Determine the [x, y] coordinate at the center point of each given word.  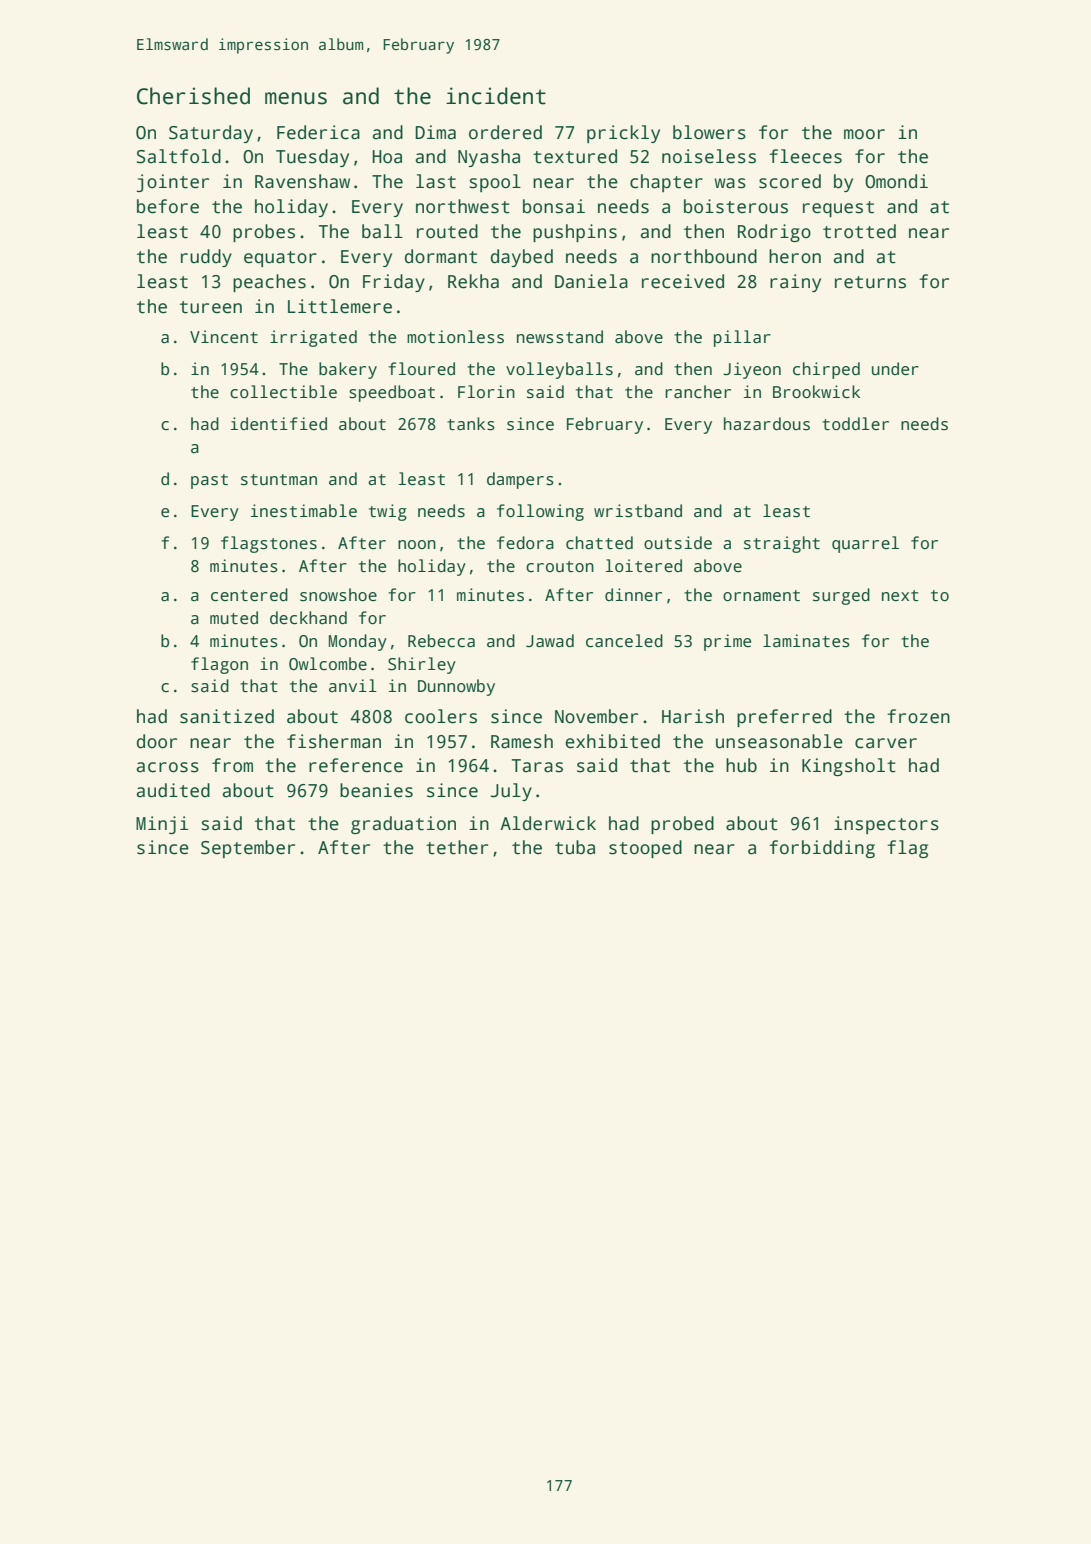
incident [496, 96]
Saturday [211, 134]
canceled [624, 641]
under [895, 369]
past [209, 481]
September [248, 849]
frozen [918, 716]
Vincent [224, 337]
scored [790, 181]
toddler [855, 424]
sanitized [227, 716]
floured [421, 369]
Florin [486, 391]
